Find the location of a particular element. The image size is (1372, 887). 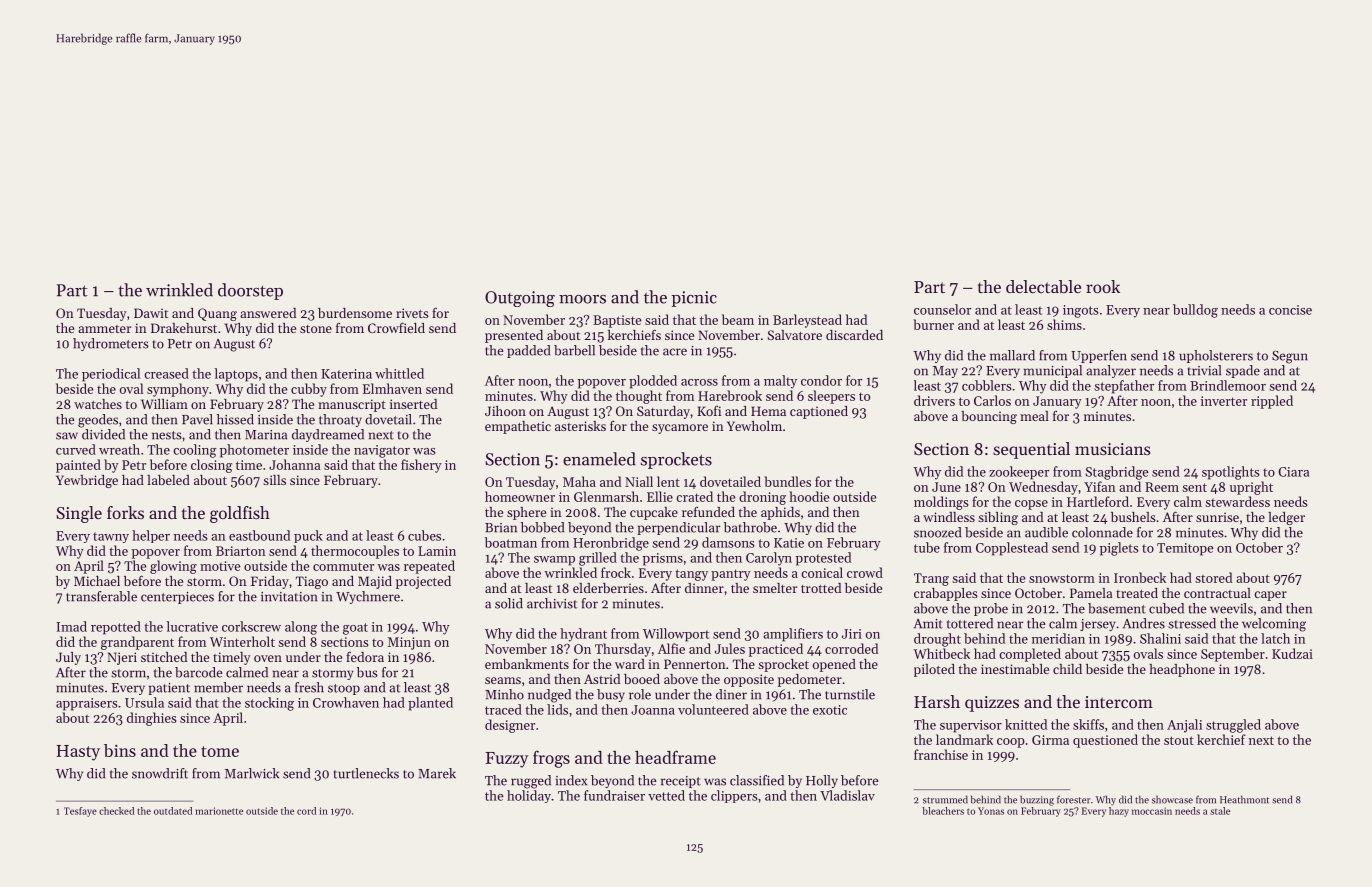

aphids is located at coordinates (780, 513).
